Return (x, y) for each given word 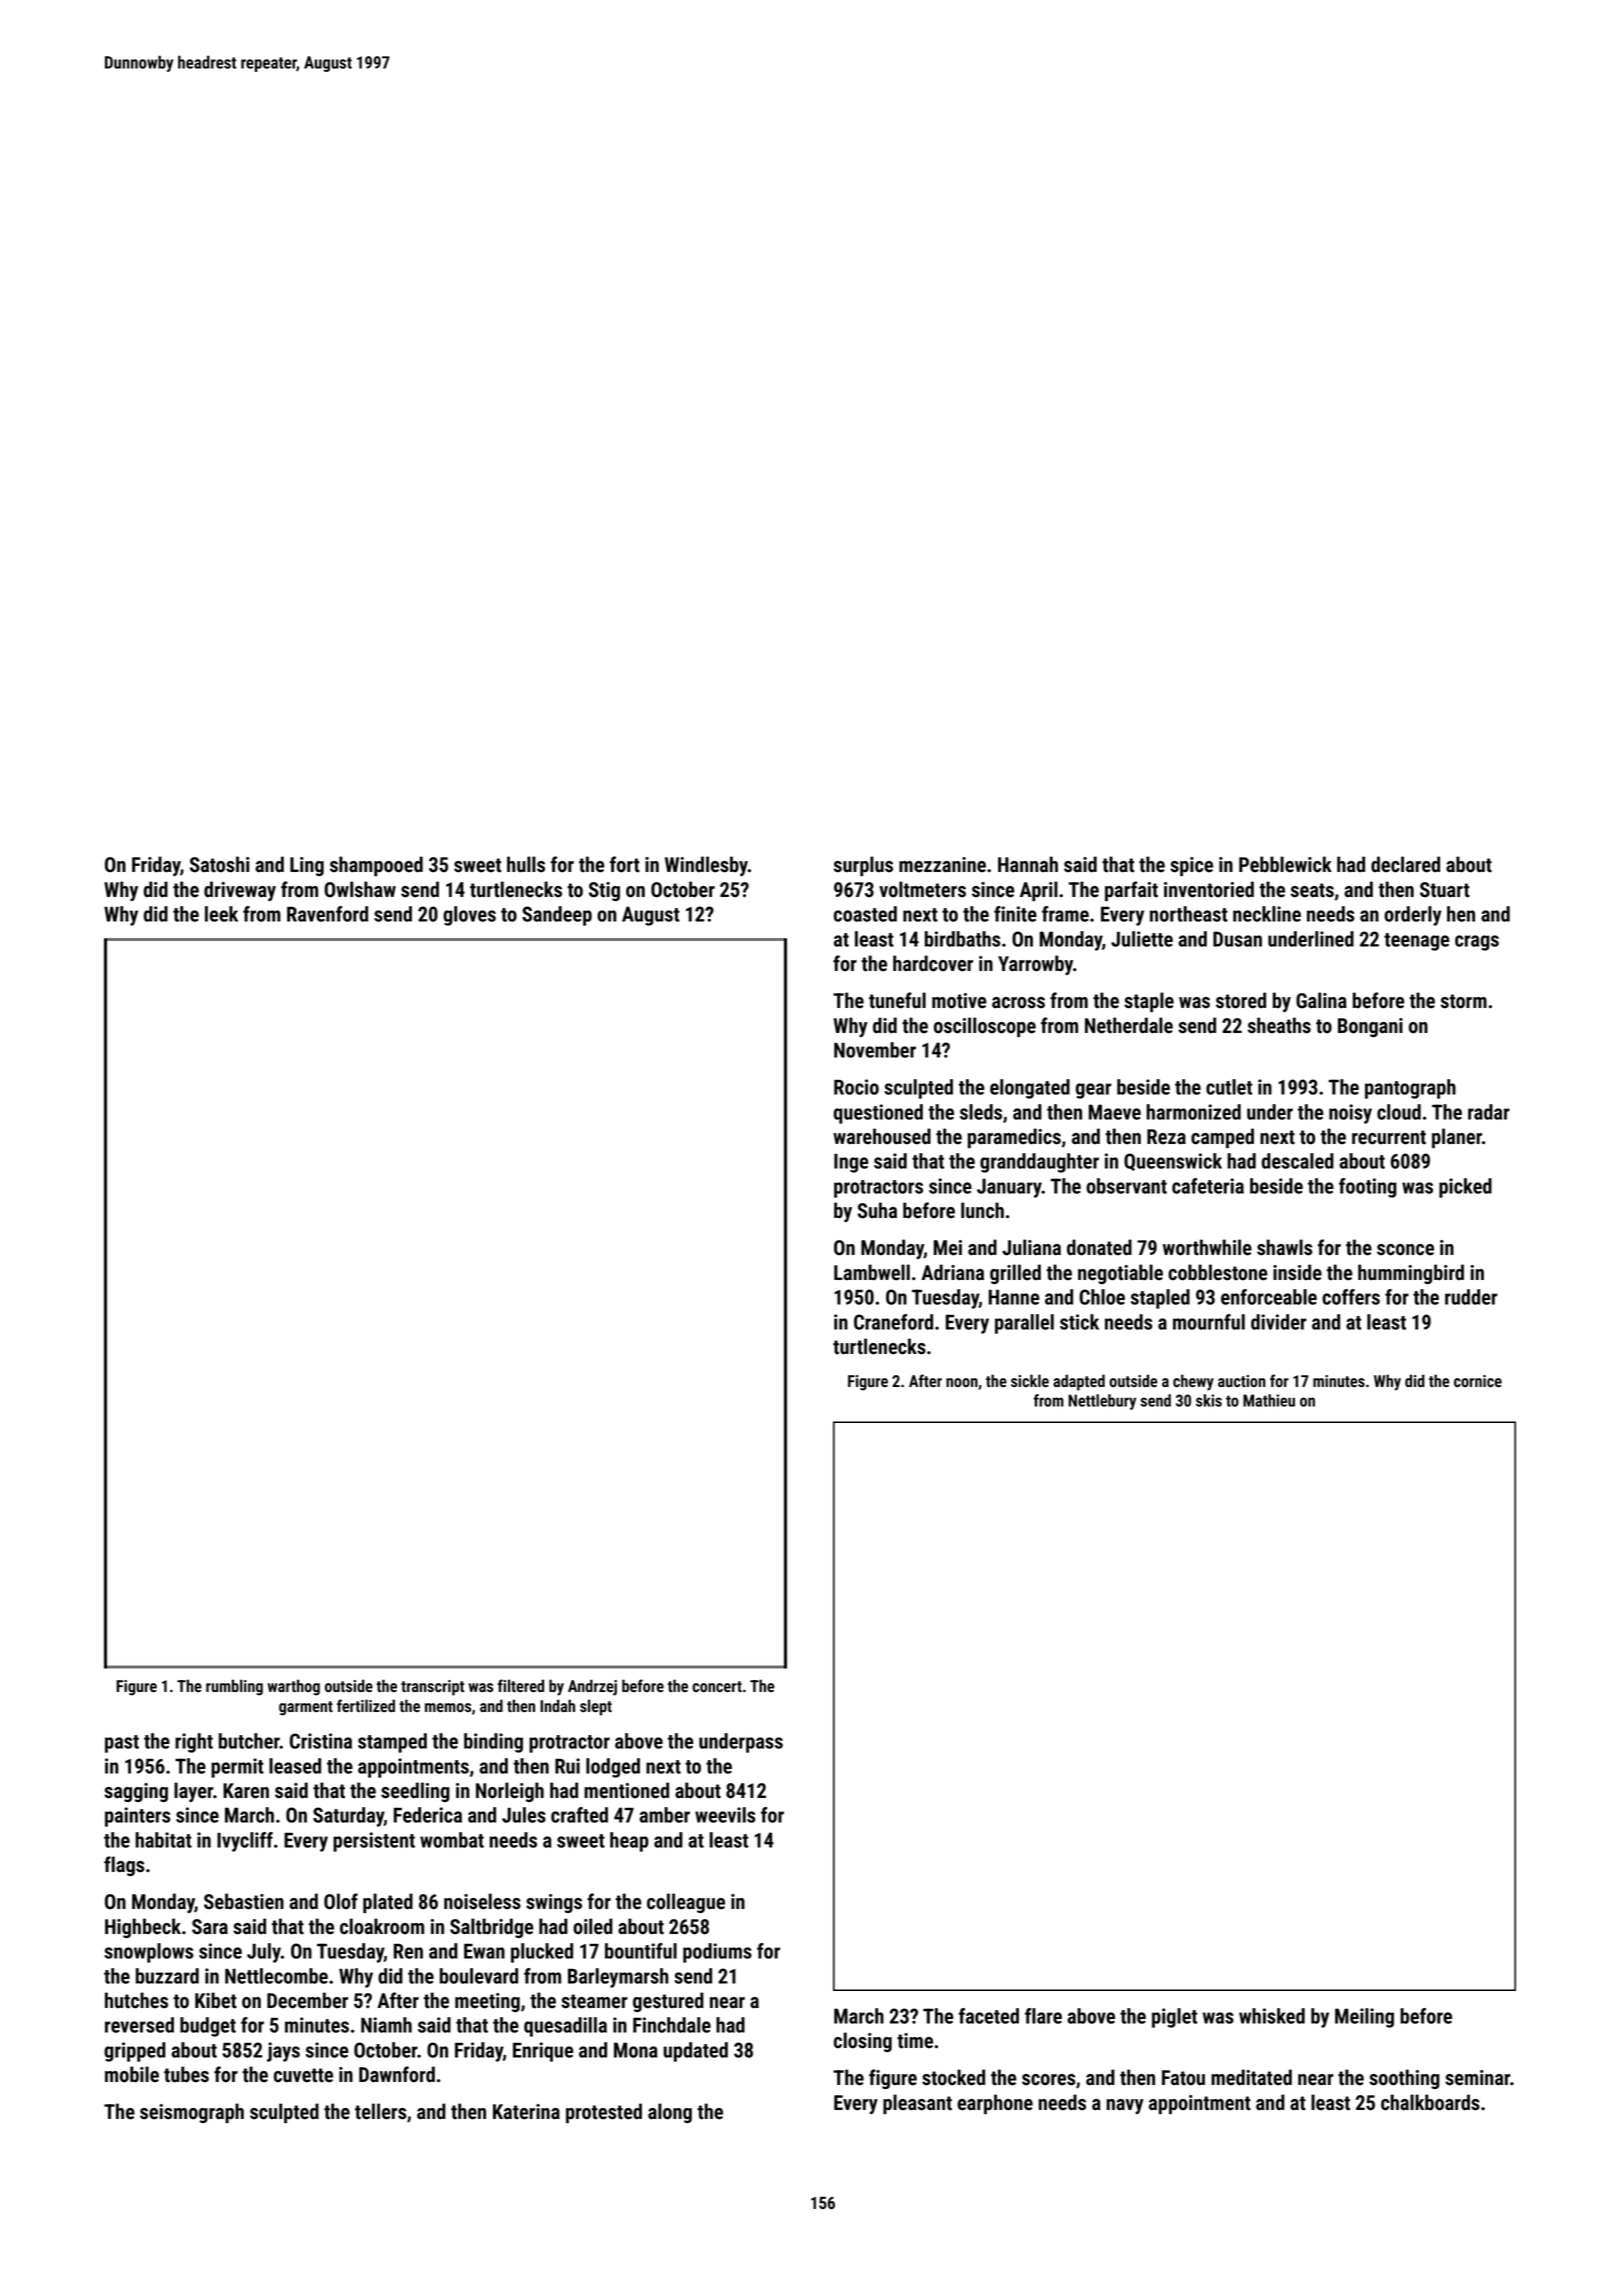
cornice (1478, 1381)
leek (221, 914)
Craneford (893, 1322)
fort (625, 864)
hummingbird (1411, 1274)
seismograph (192, 2113)
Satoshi (220, 864)
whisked (1272, 2016)
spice (1191, 866)
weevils (725, 1815)
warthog (294, 1687)
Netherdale (1129, 1025)
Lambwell (872, 1272)
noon (962, 1382)
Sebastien (244, 1901)
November (875, 1050)
